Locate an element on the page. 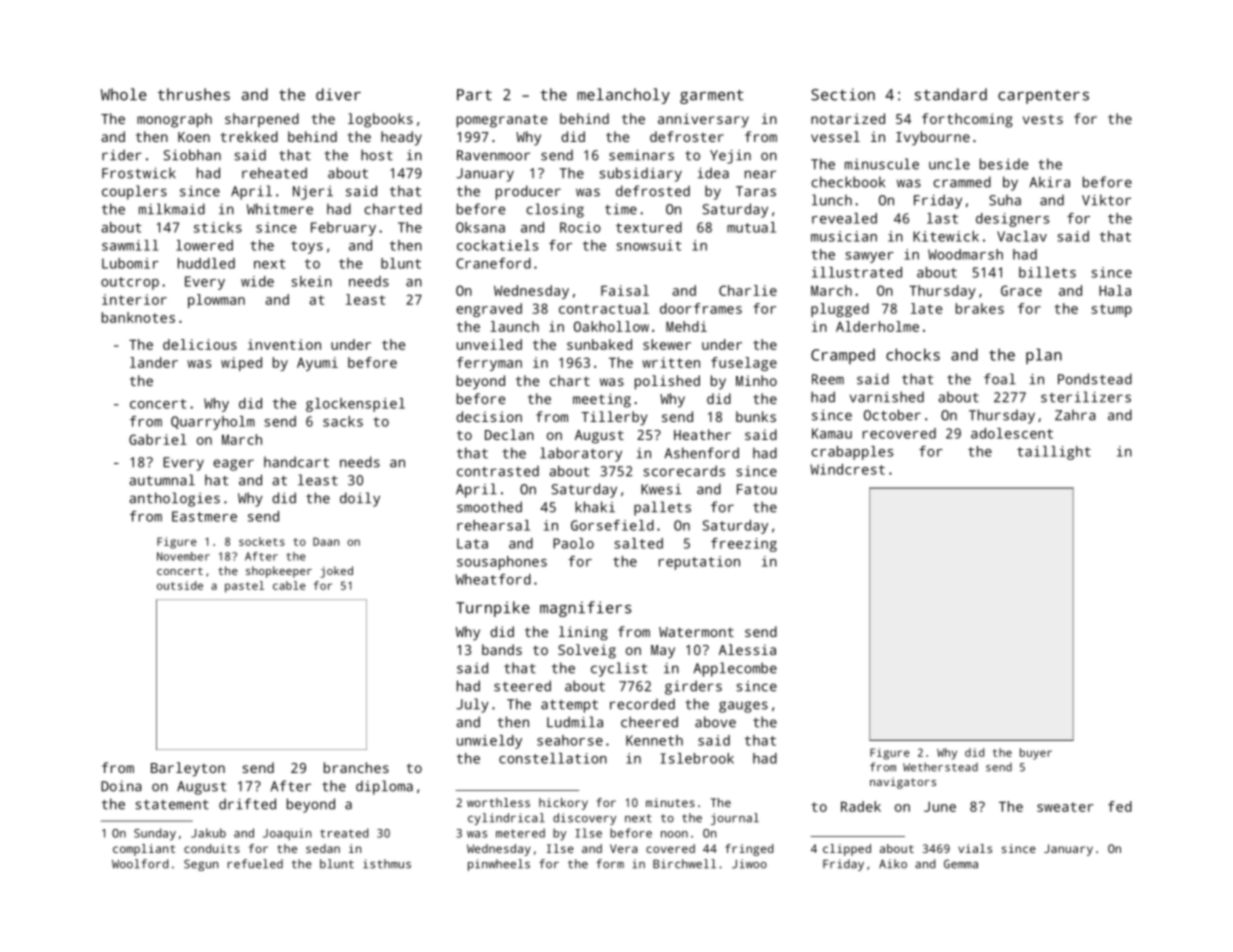  Pondstead is located at coordinates (1095, 379).
